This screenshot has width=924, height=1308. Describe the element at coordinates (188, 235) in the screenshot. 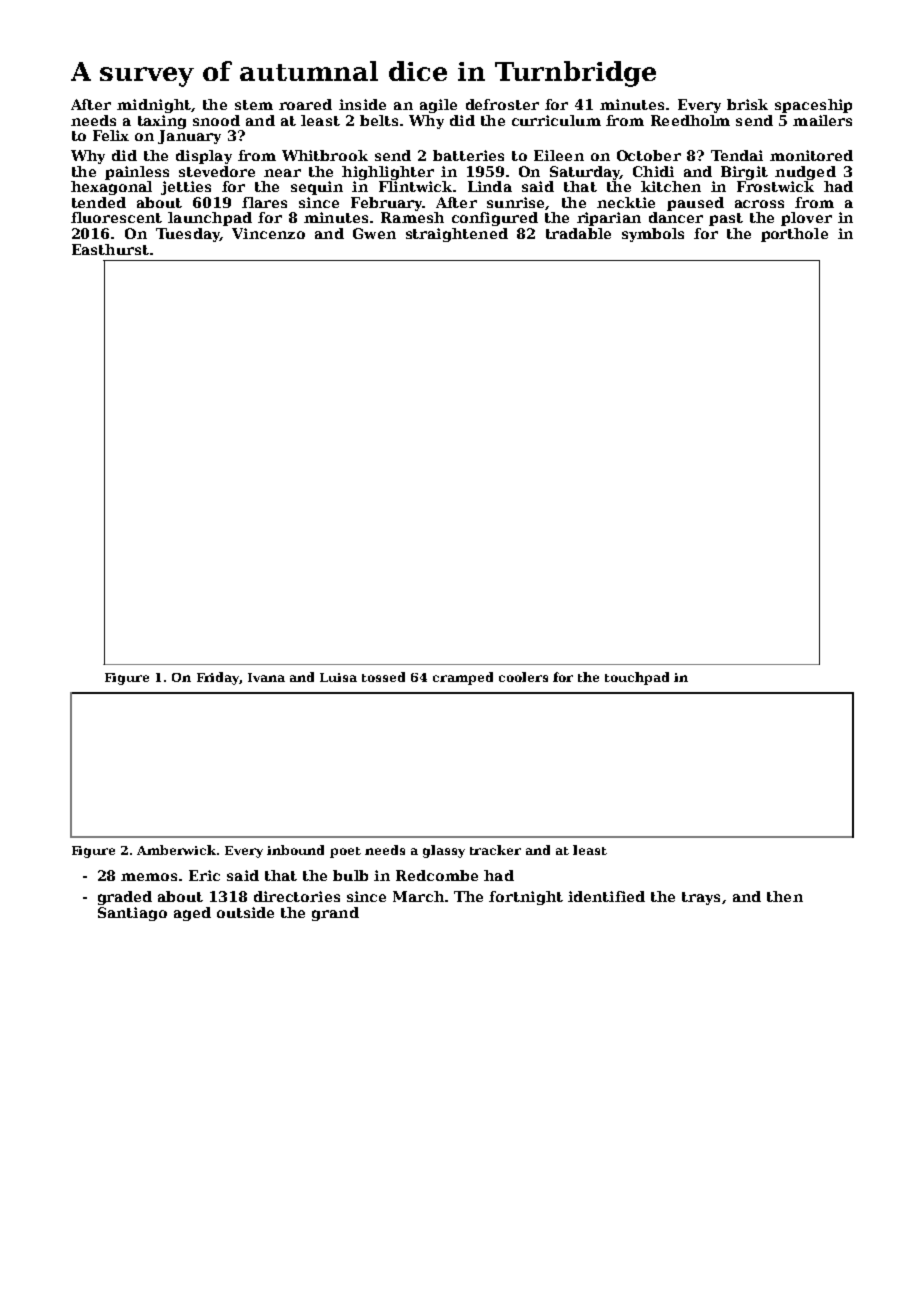

I see `Tuesday` at that location.
